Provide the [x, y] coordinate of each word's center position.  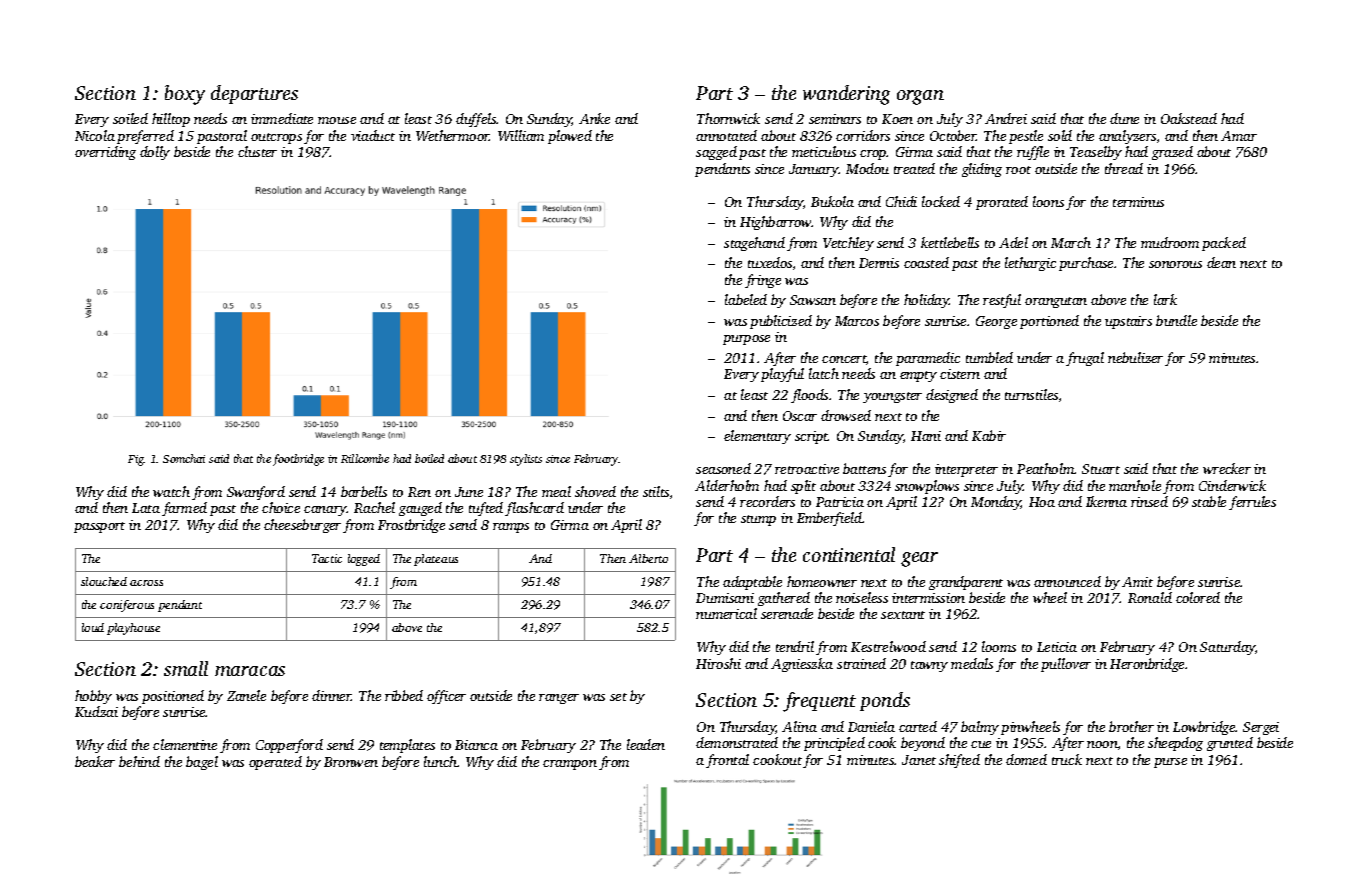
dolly [155, 153]
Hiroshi [718, 663]
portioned [1049, 322]
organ [920, 97]
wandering [846, 95]
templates [407, 746]
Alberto [648, 558]
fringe [763, 281]
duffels [476, 120]
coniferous [127, 606]
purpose [746, 340]
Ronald [1150, 597]
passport [99, 527]
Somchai [184, 458]
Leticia [1057, 647]
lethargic [1030, 264]
